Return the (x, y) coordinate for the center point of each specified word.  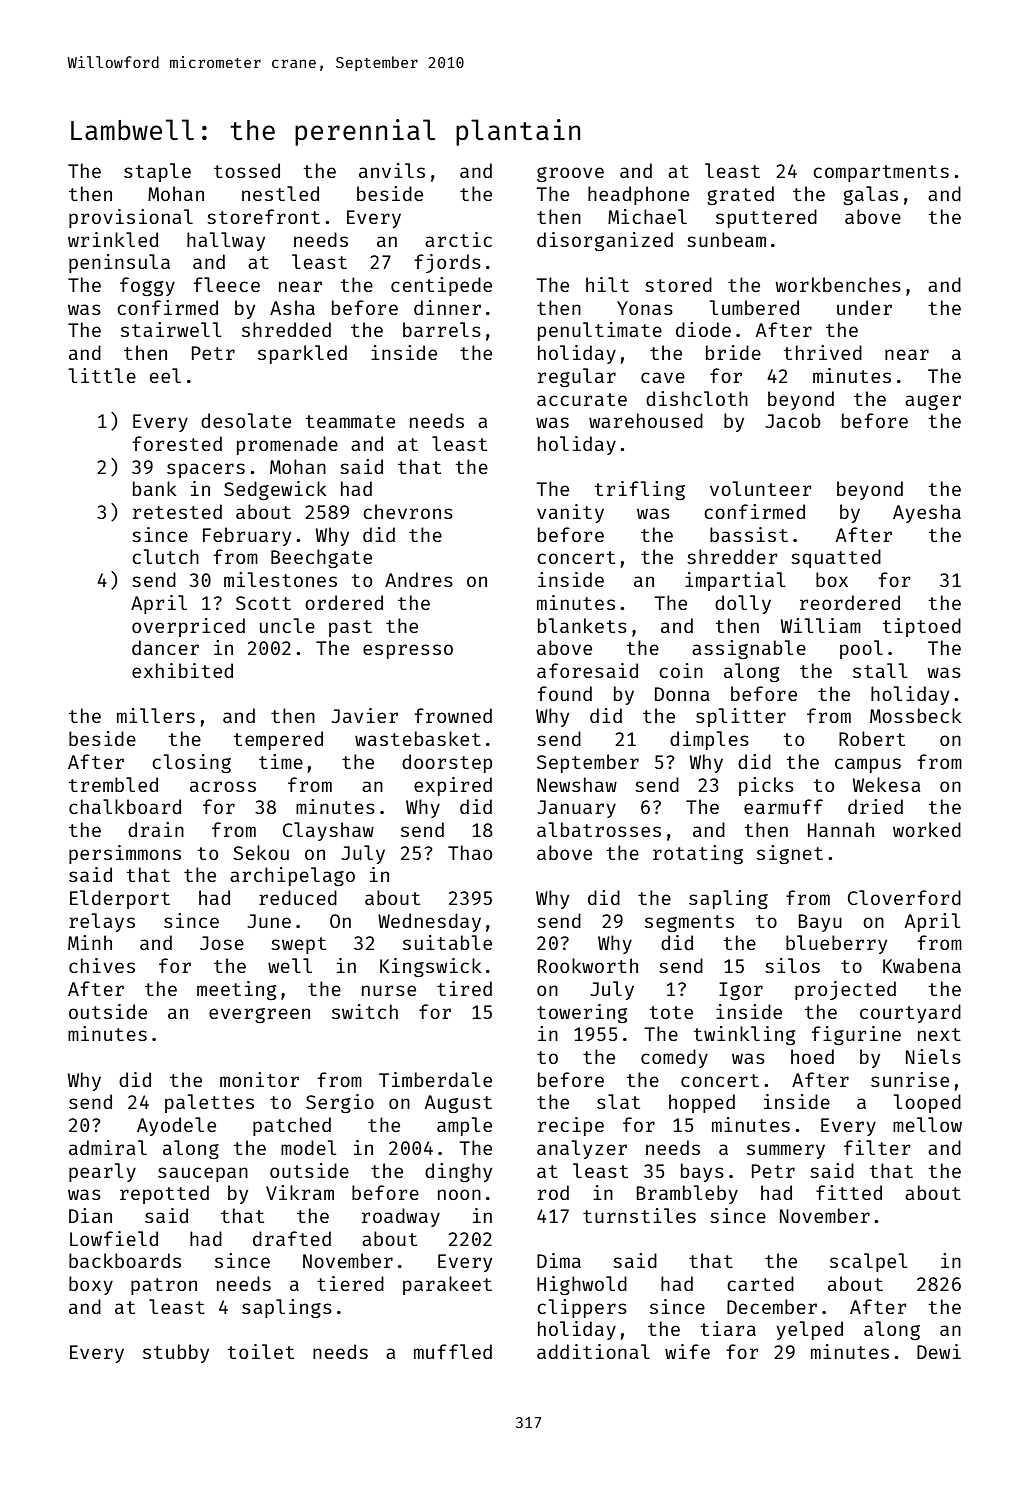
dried (875, 806)
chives (102, 965)
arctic (458, 239)
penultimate (600, 331)
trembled (113, 784)
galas (870, 195)
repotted (164, 1194)
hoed (812, 1056)
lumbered (754, 307)
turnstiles (639, 1215)
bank (155, 488)
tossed (247, 170)
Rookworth (588, 965)
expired (453, 786)
